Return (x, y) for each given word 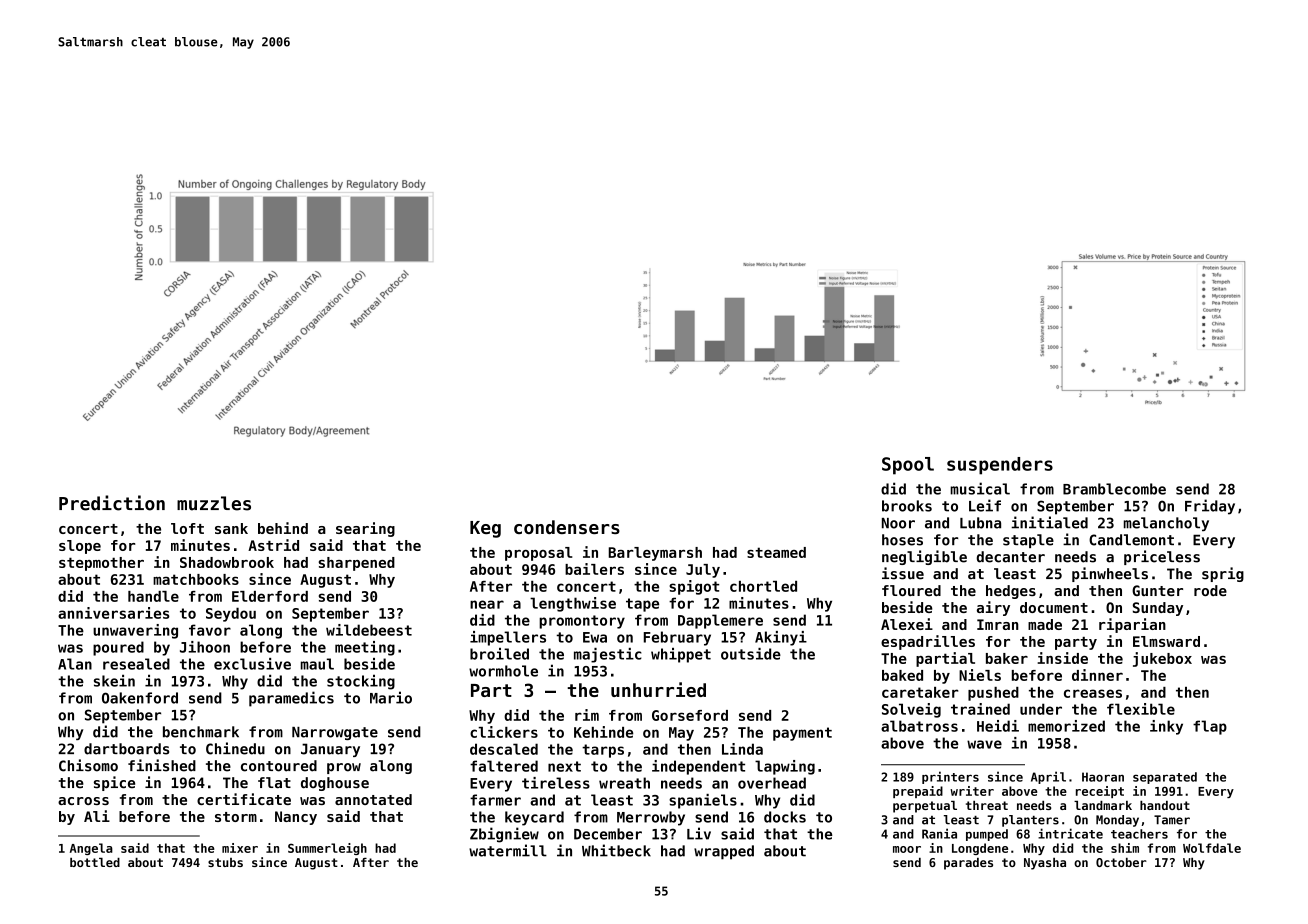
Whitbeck (616, 850)
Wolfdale (1212, 848)
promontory (582, 622)
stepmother (101, 564)
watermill (508, 850)
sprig (1223, 574)
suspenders (1000, 466)
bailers (594, 569)
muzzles (214, 503)
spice (114, 783)
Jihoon (205, 647)
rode (1210, 590)
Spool (908, 466)
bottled (95, 862)
